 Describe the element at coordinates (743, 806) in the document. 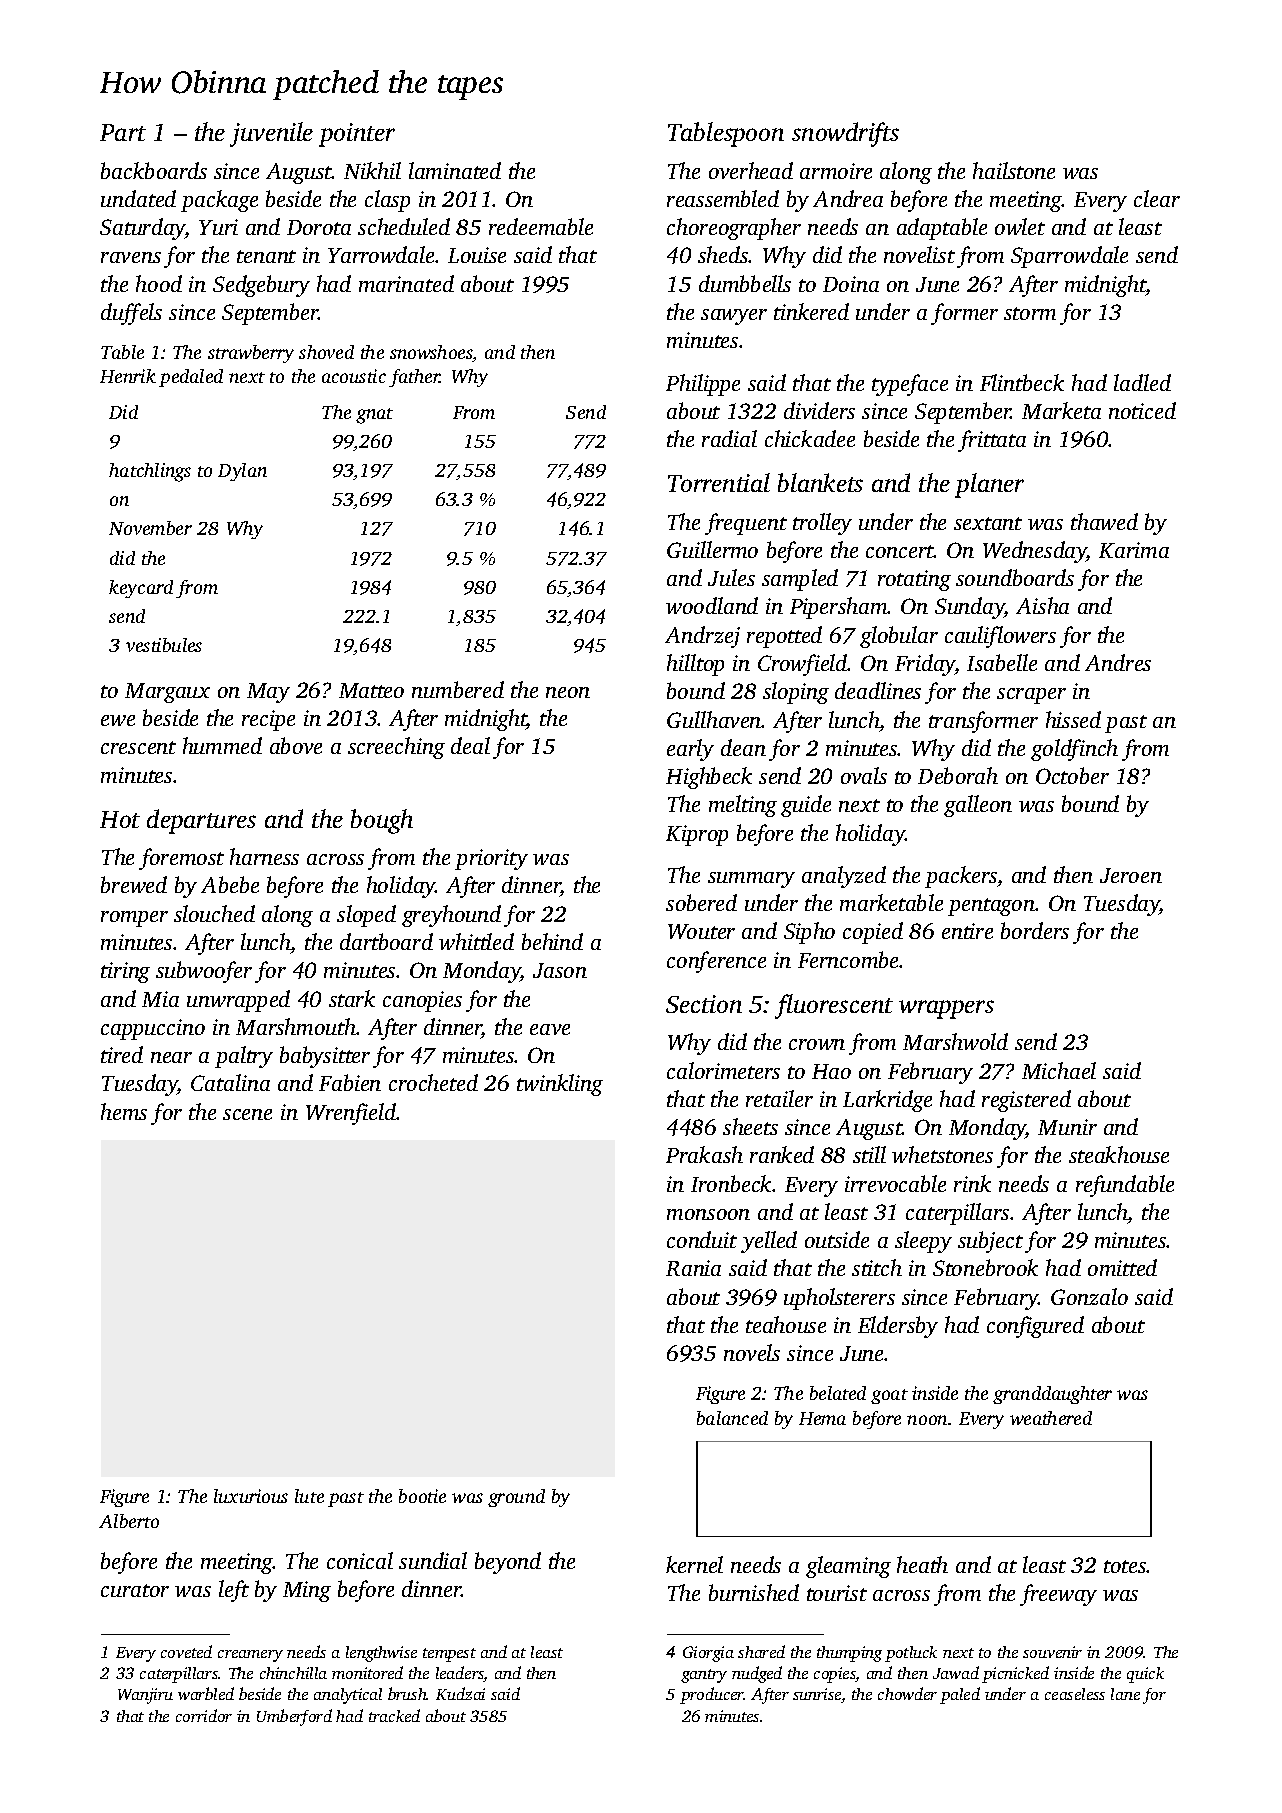

I see `melting` at that location.
